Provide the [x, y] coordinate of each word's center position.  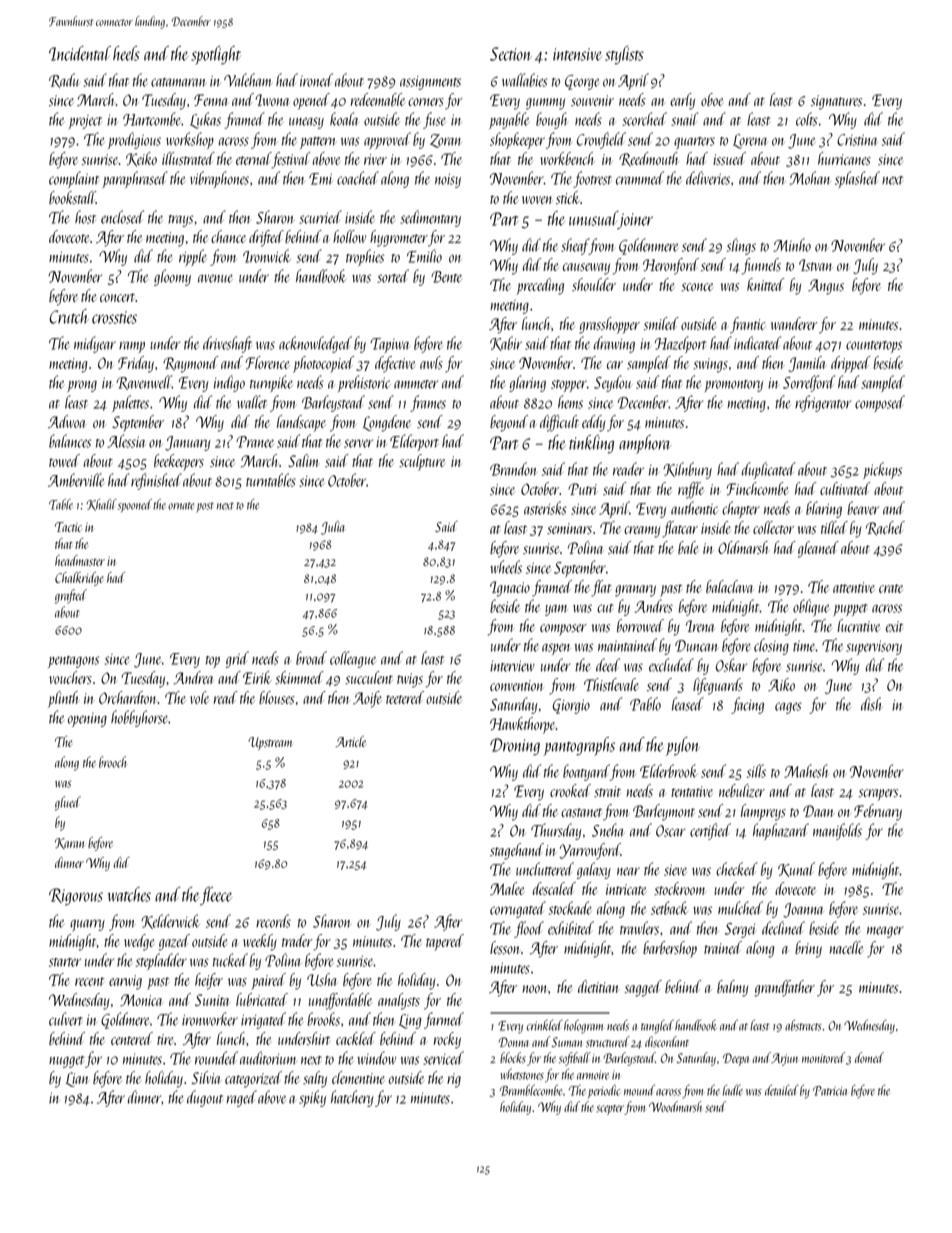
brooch [112, 762]
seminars [569, 528]
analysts [399, 1001]
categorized [253, 1079]
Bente [446, 277]
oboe [712, 99]
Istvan [815, 265]
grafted [71, 596]
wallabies [525, 80]
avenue [215, 278]
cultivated [845, 488]
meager [885, 932]
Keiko [141, 159]
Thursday [556, 831]
